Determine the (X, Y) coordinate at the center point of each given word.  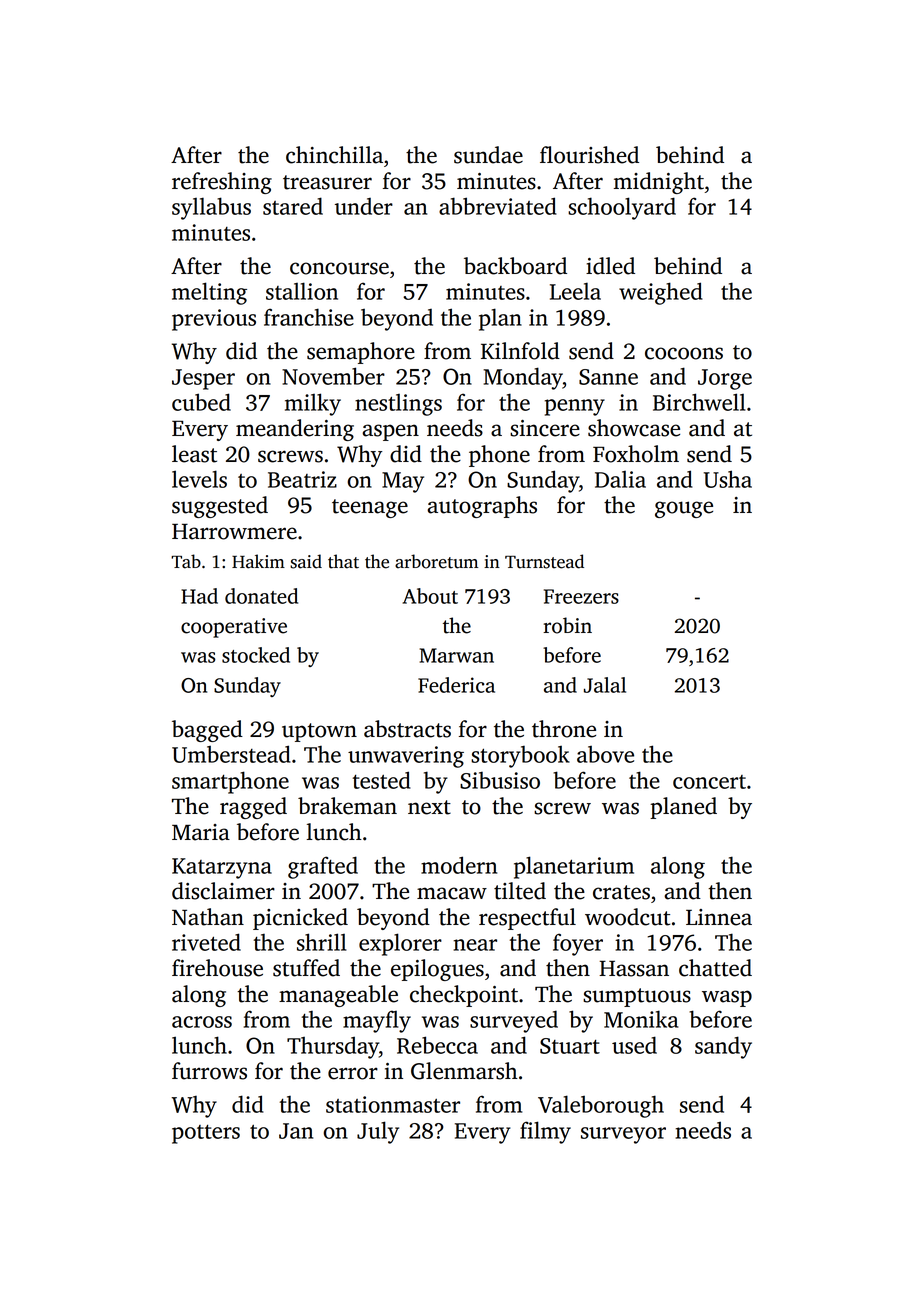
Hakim (258, 561)
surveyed (514, 1021)
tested (382, 780)
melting (209, 293)
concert (709, 782)
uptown (319, 732)
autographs (482, 507)
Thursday (333, 1047)
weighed (661, 293)
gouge (684, 509)
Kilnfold (520, 351)
